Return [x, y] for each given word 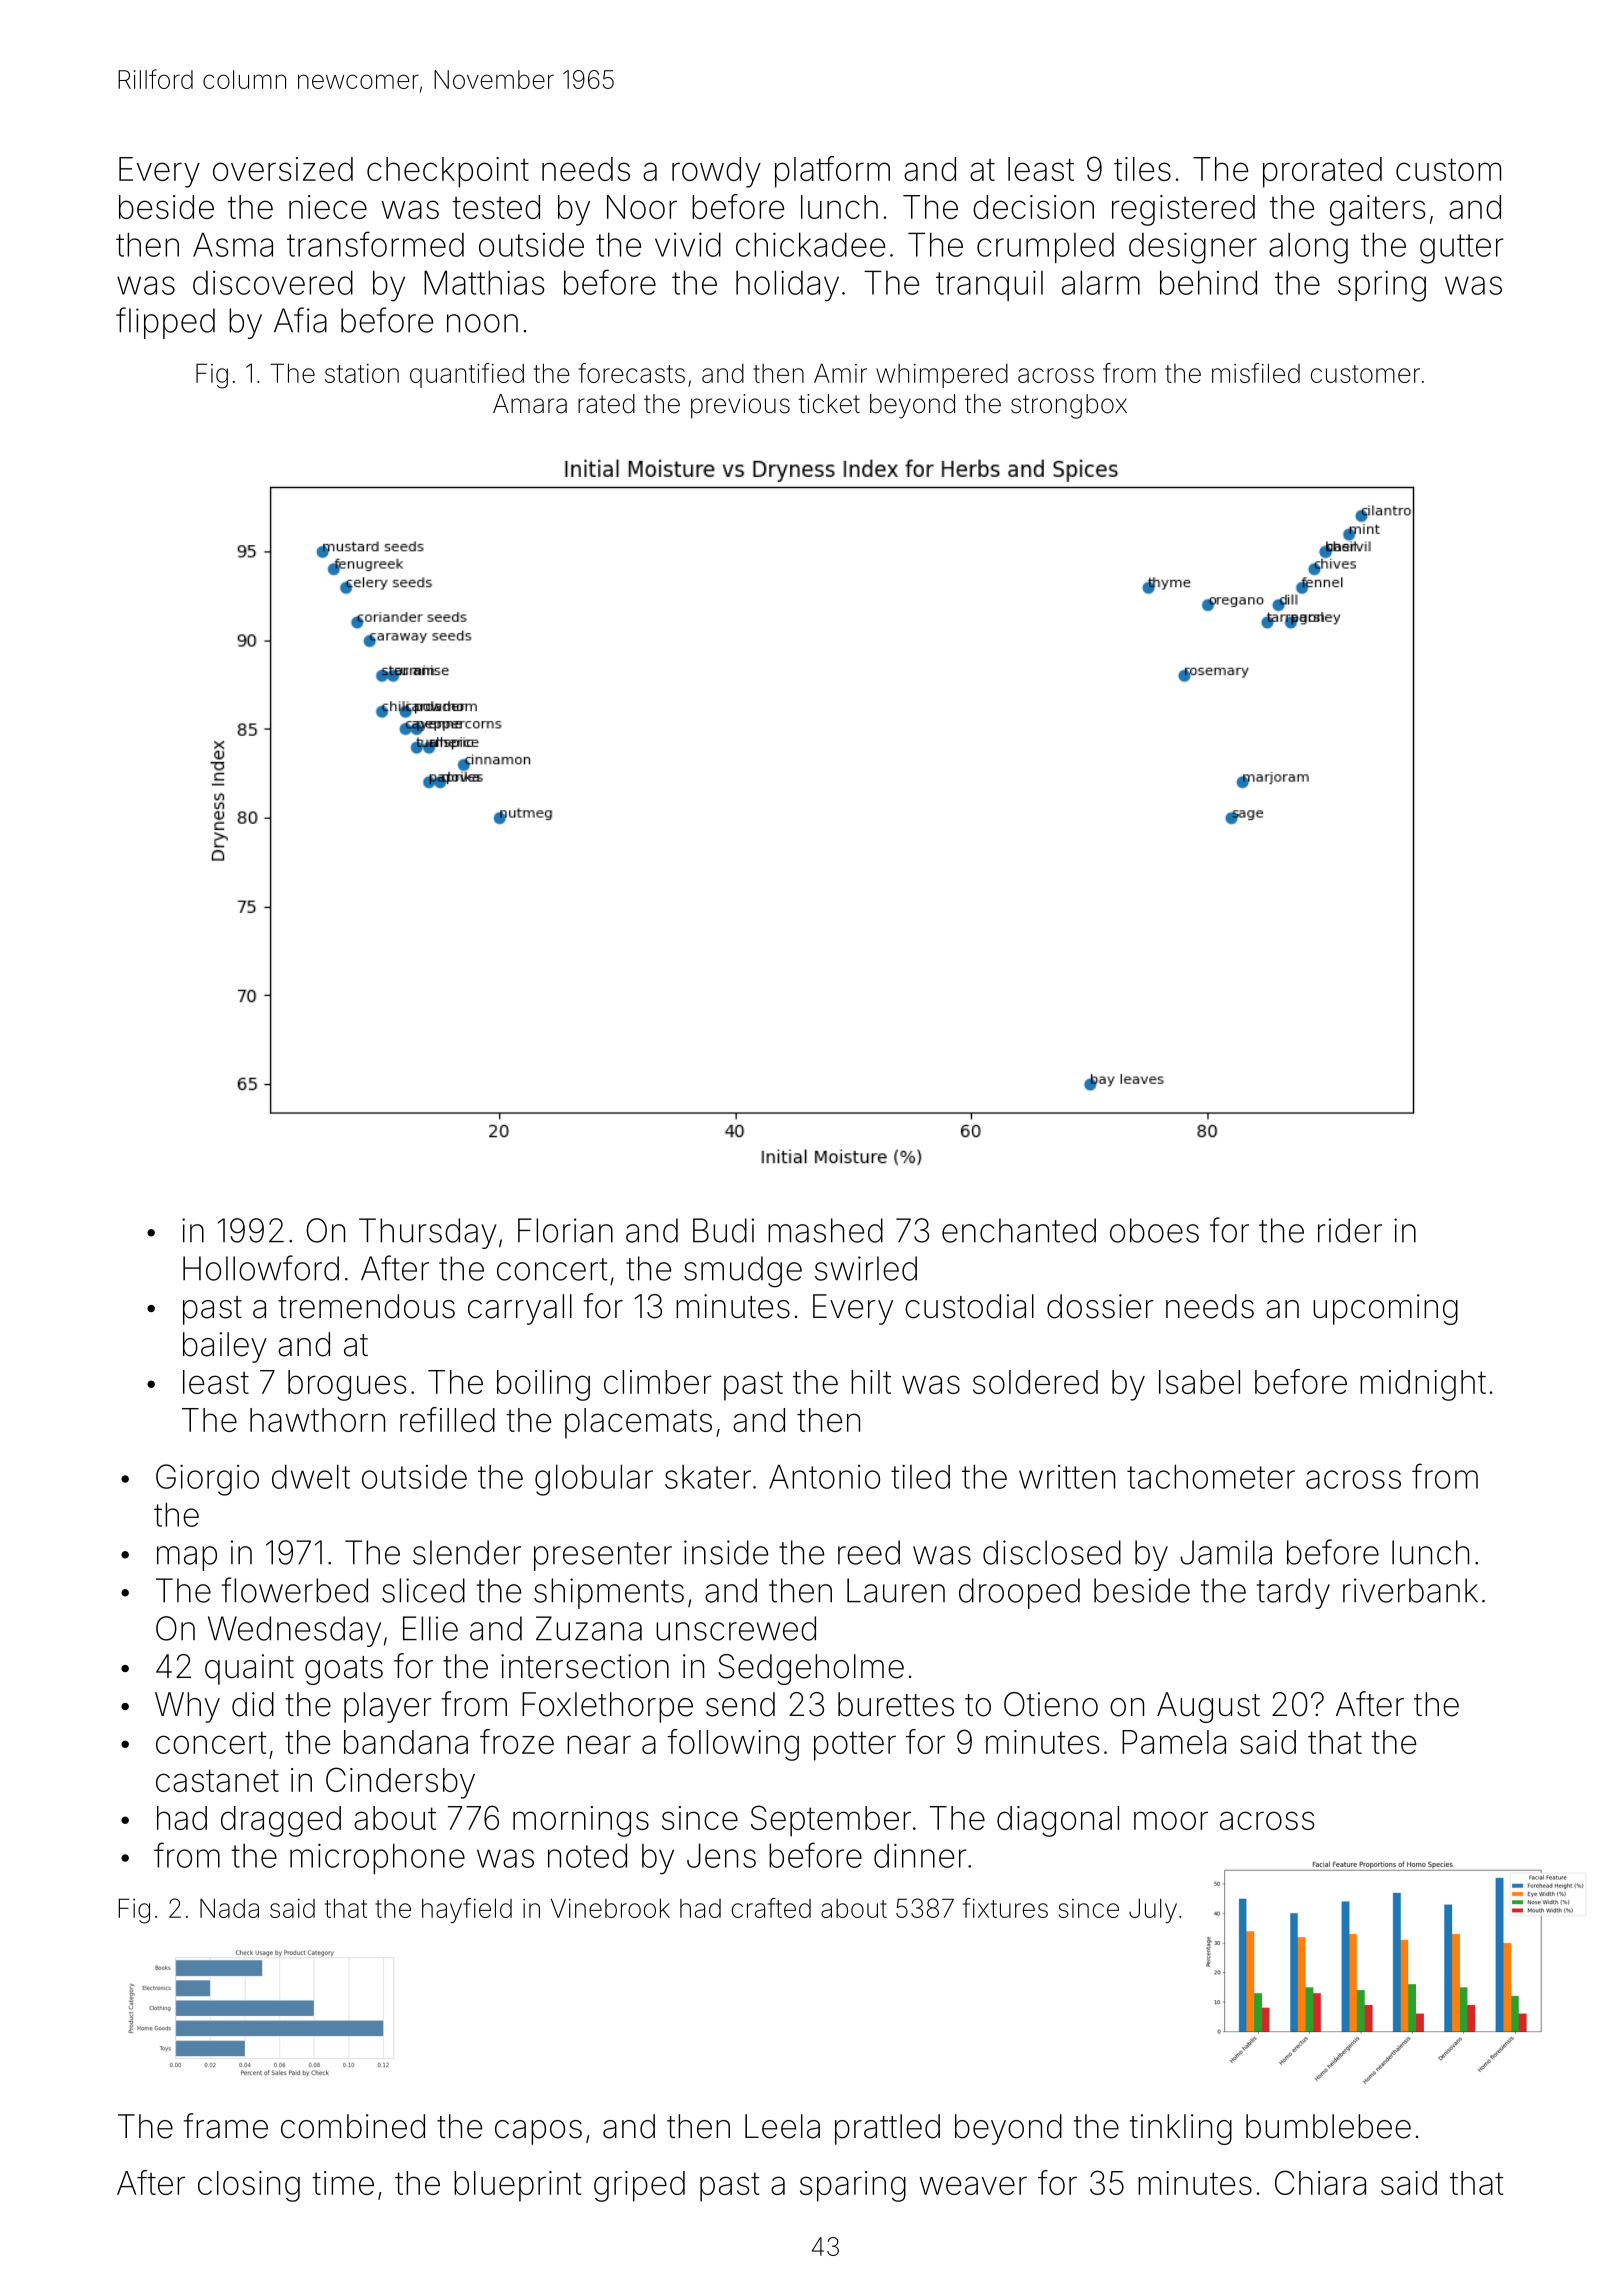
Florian [565, 1230]
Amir [840, 373]
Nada [229, 1908]
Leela [782, 2126]
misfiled [1256, 373]
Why [187, 1707]
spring [1382, 286]
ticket [829, 404]
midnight [1423, 1385]
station [362, 373]
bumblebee [1328, 2126]
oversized [283, 169]
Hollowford [261, 1268]
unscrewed [736, 1628]
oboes [1154, 1230]
